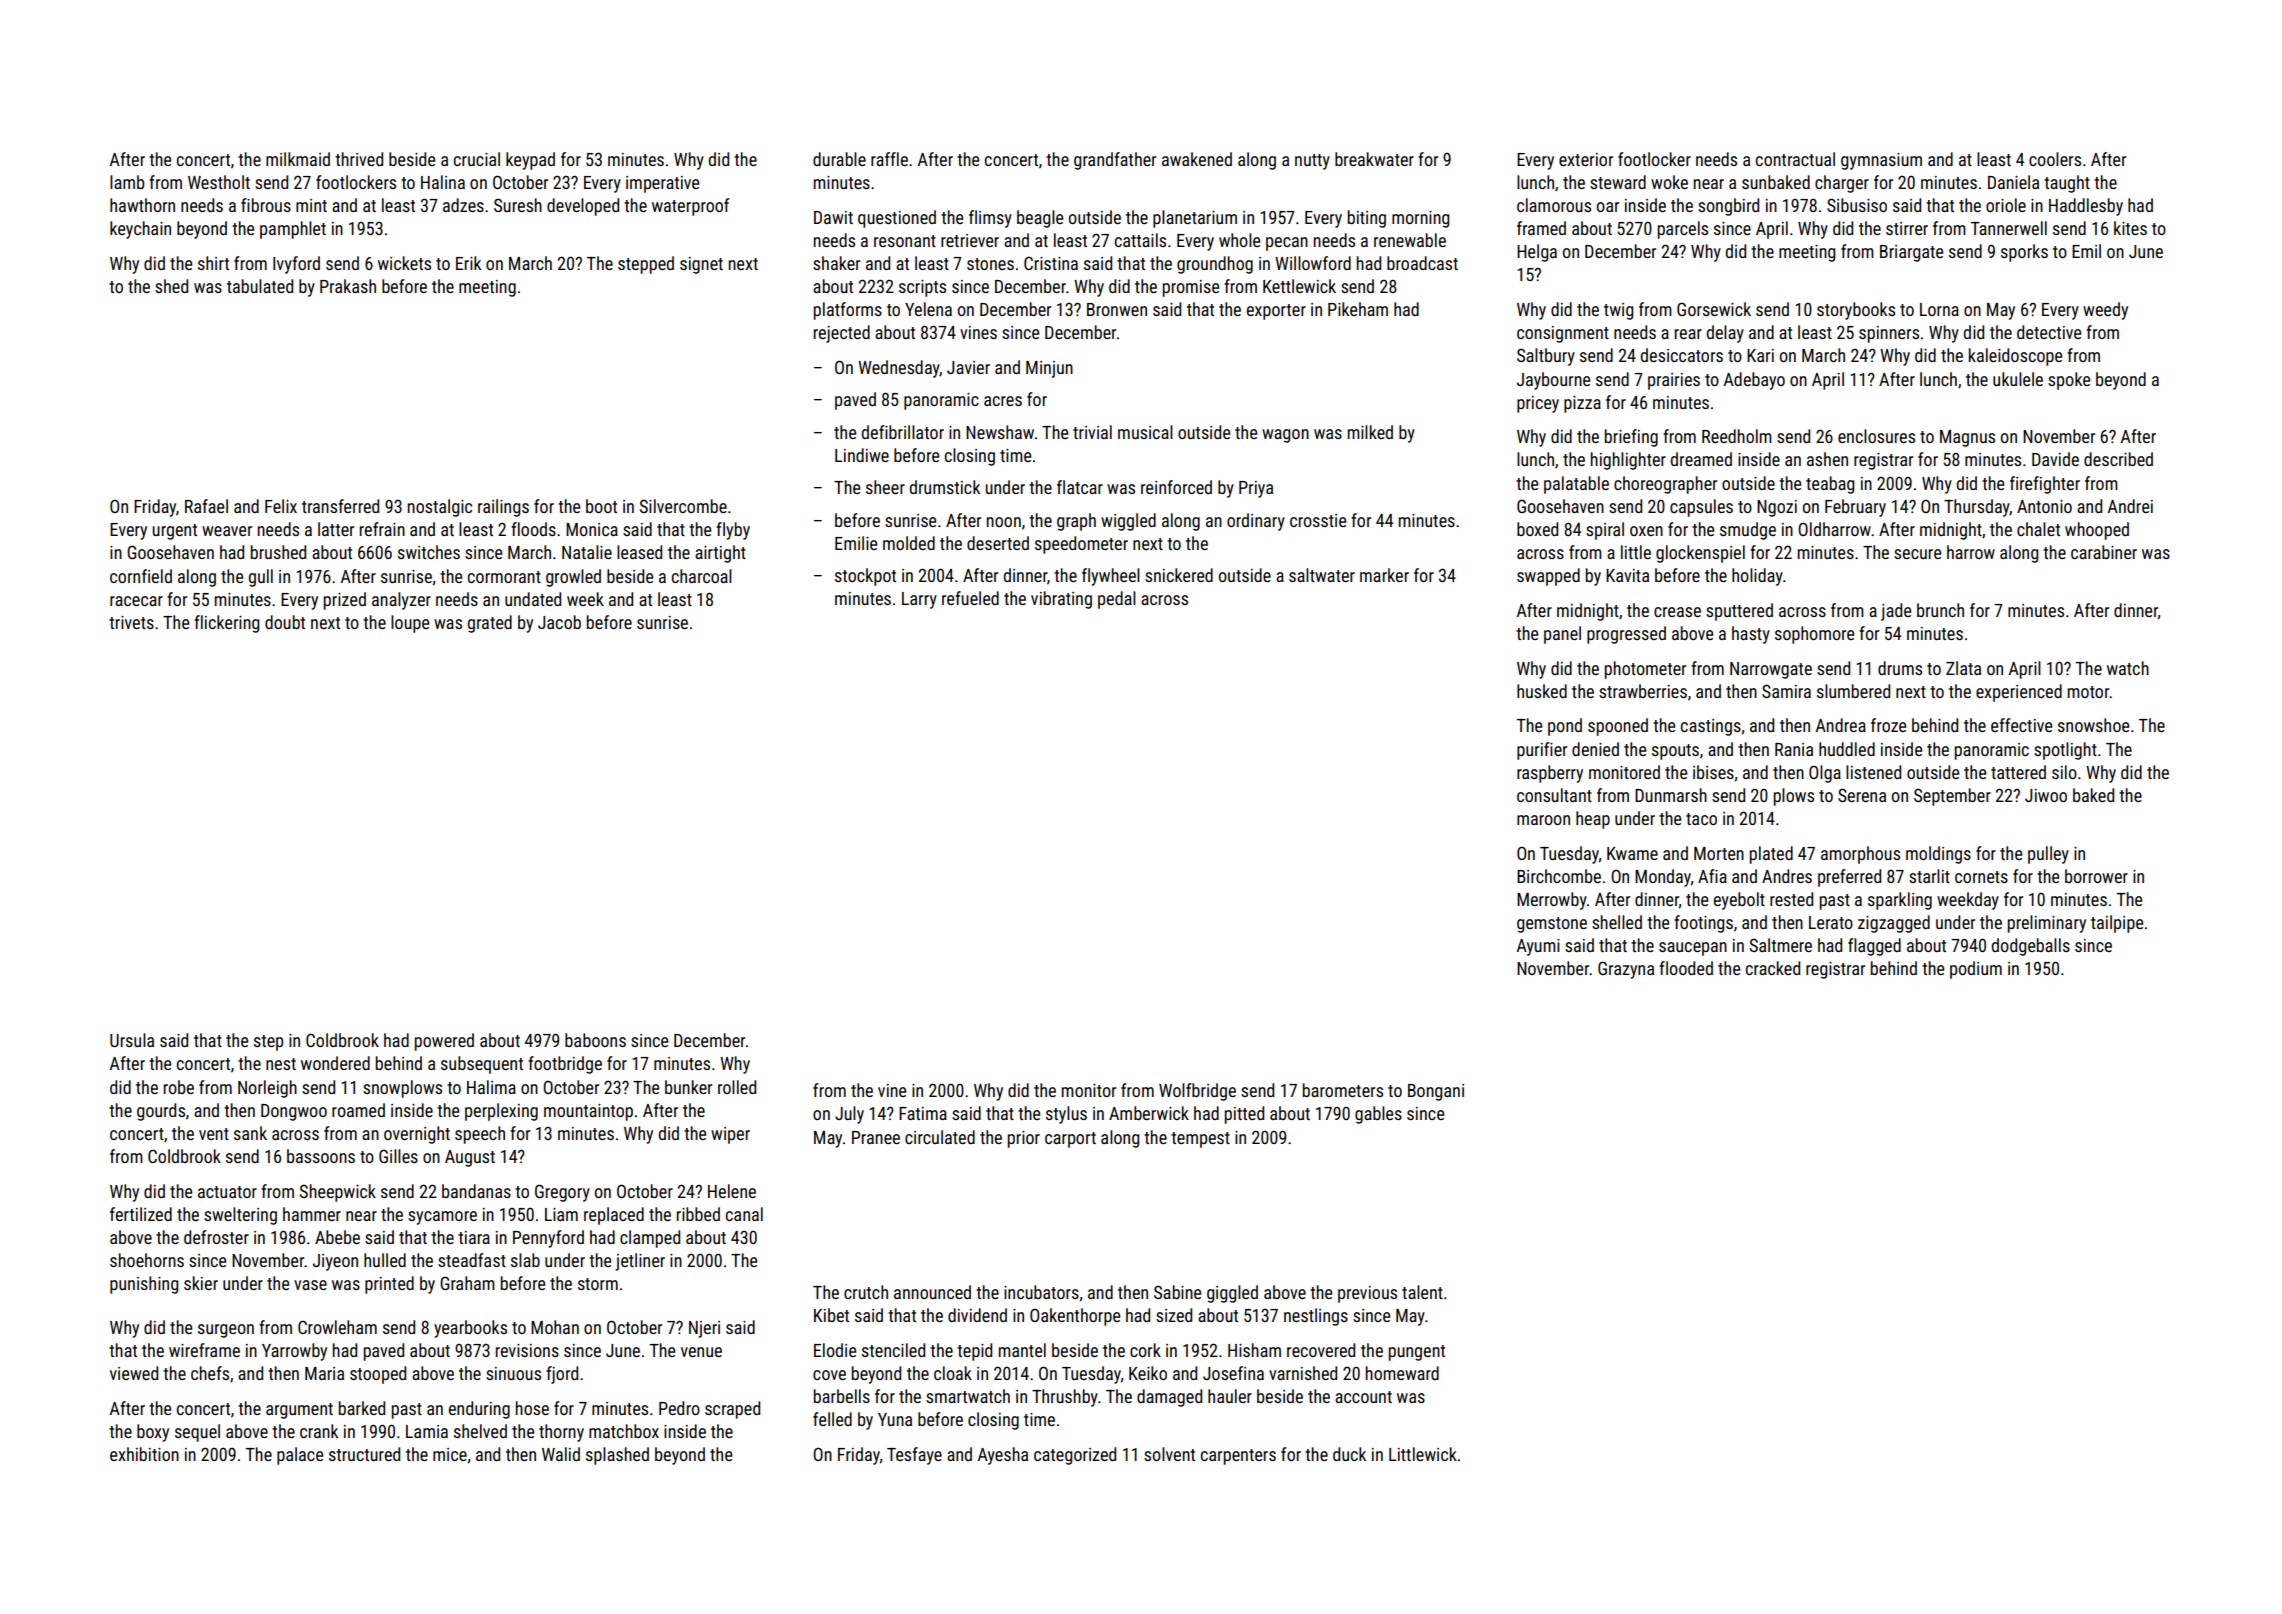 Image resolution: width=2282 pixels, height=1614 pixels. Describe the element at coordinates (477, 159) in the document. I see `crucial` at that location.
